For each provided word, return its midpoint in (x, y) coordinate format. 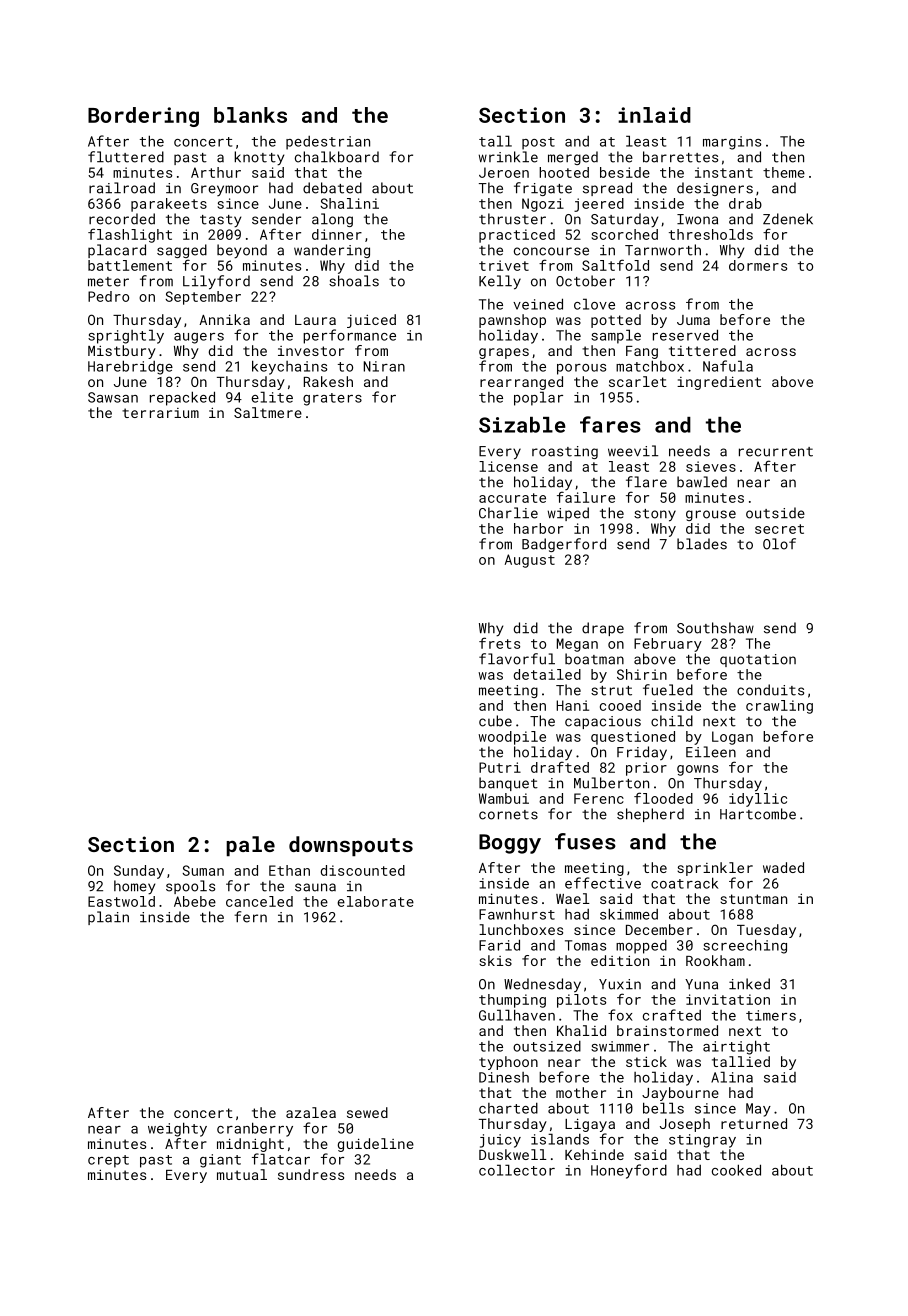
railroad (122, 188)
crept (108, 1161)
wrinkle (508, 157)
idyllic (758, 800)
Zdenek (788, 219)
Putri (500, 767)
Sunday (139, 872)
